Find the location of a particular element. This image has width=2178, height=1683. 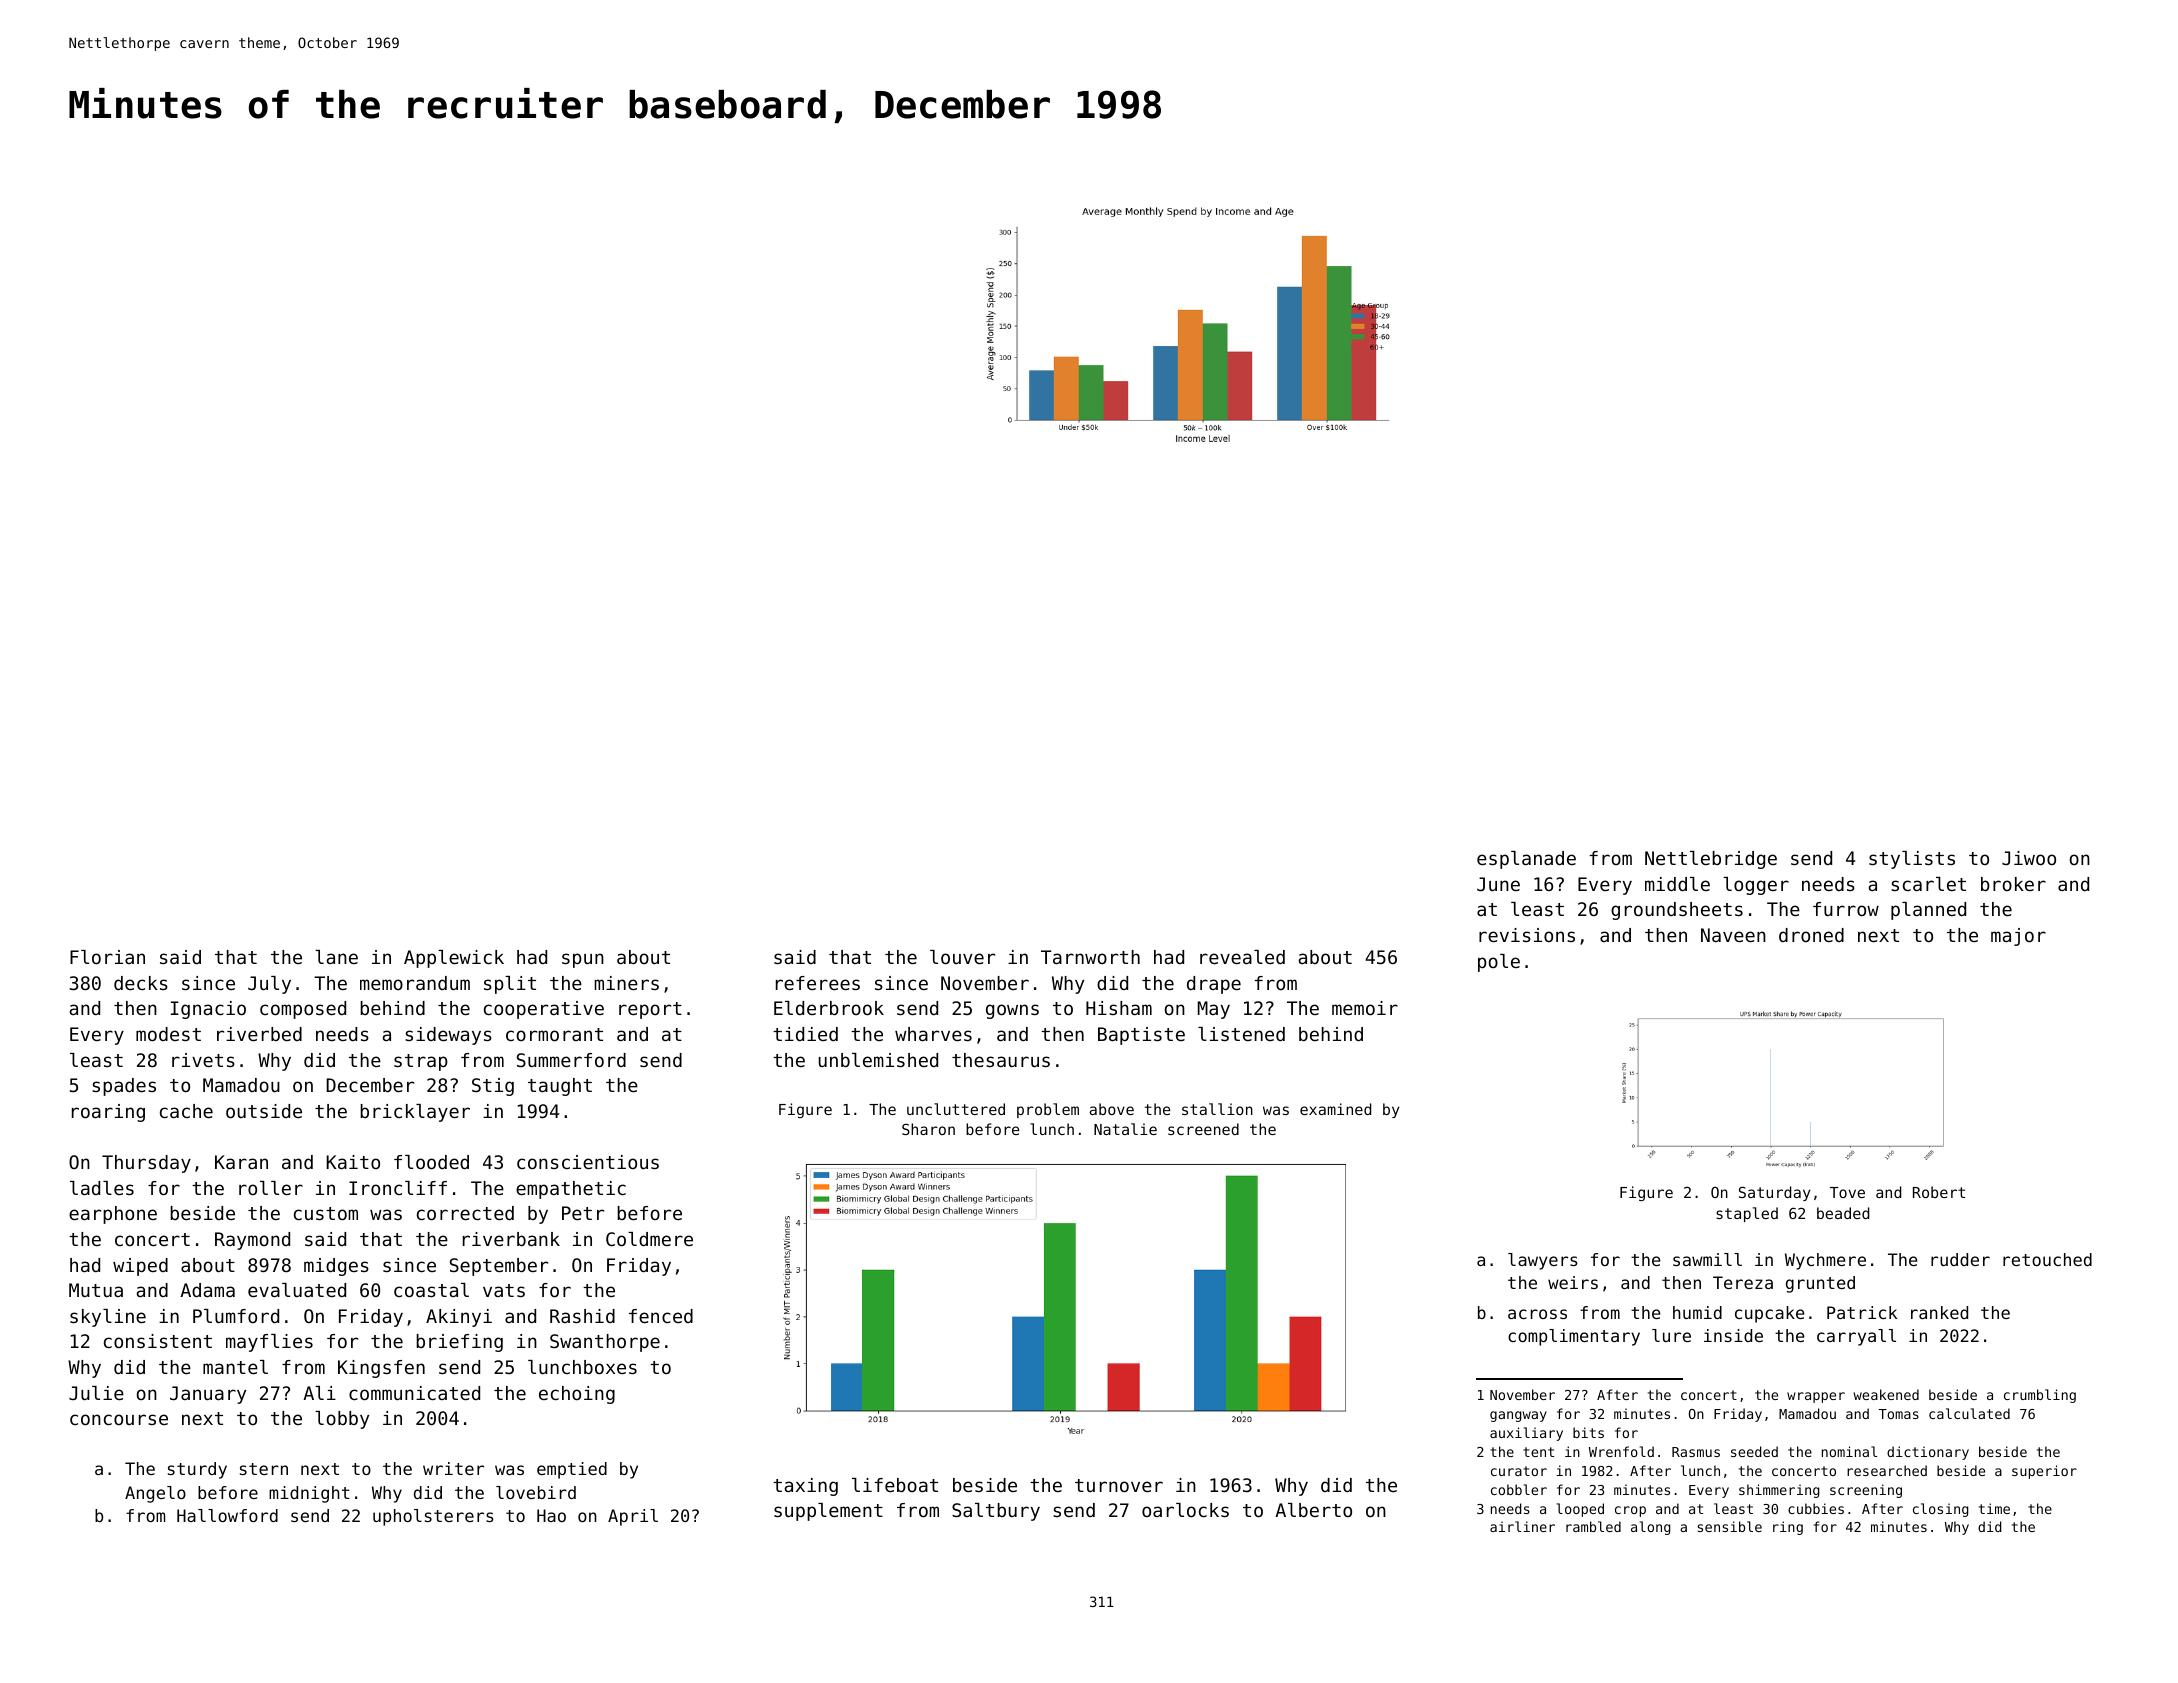

Hallowford is located at coordinates (227, 1515).
